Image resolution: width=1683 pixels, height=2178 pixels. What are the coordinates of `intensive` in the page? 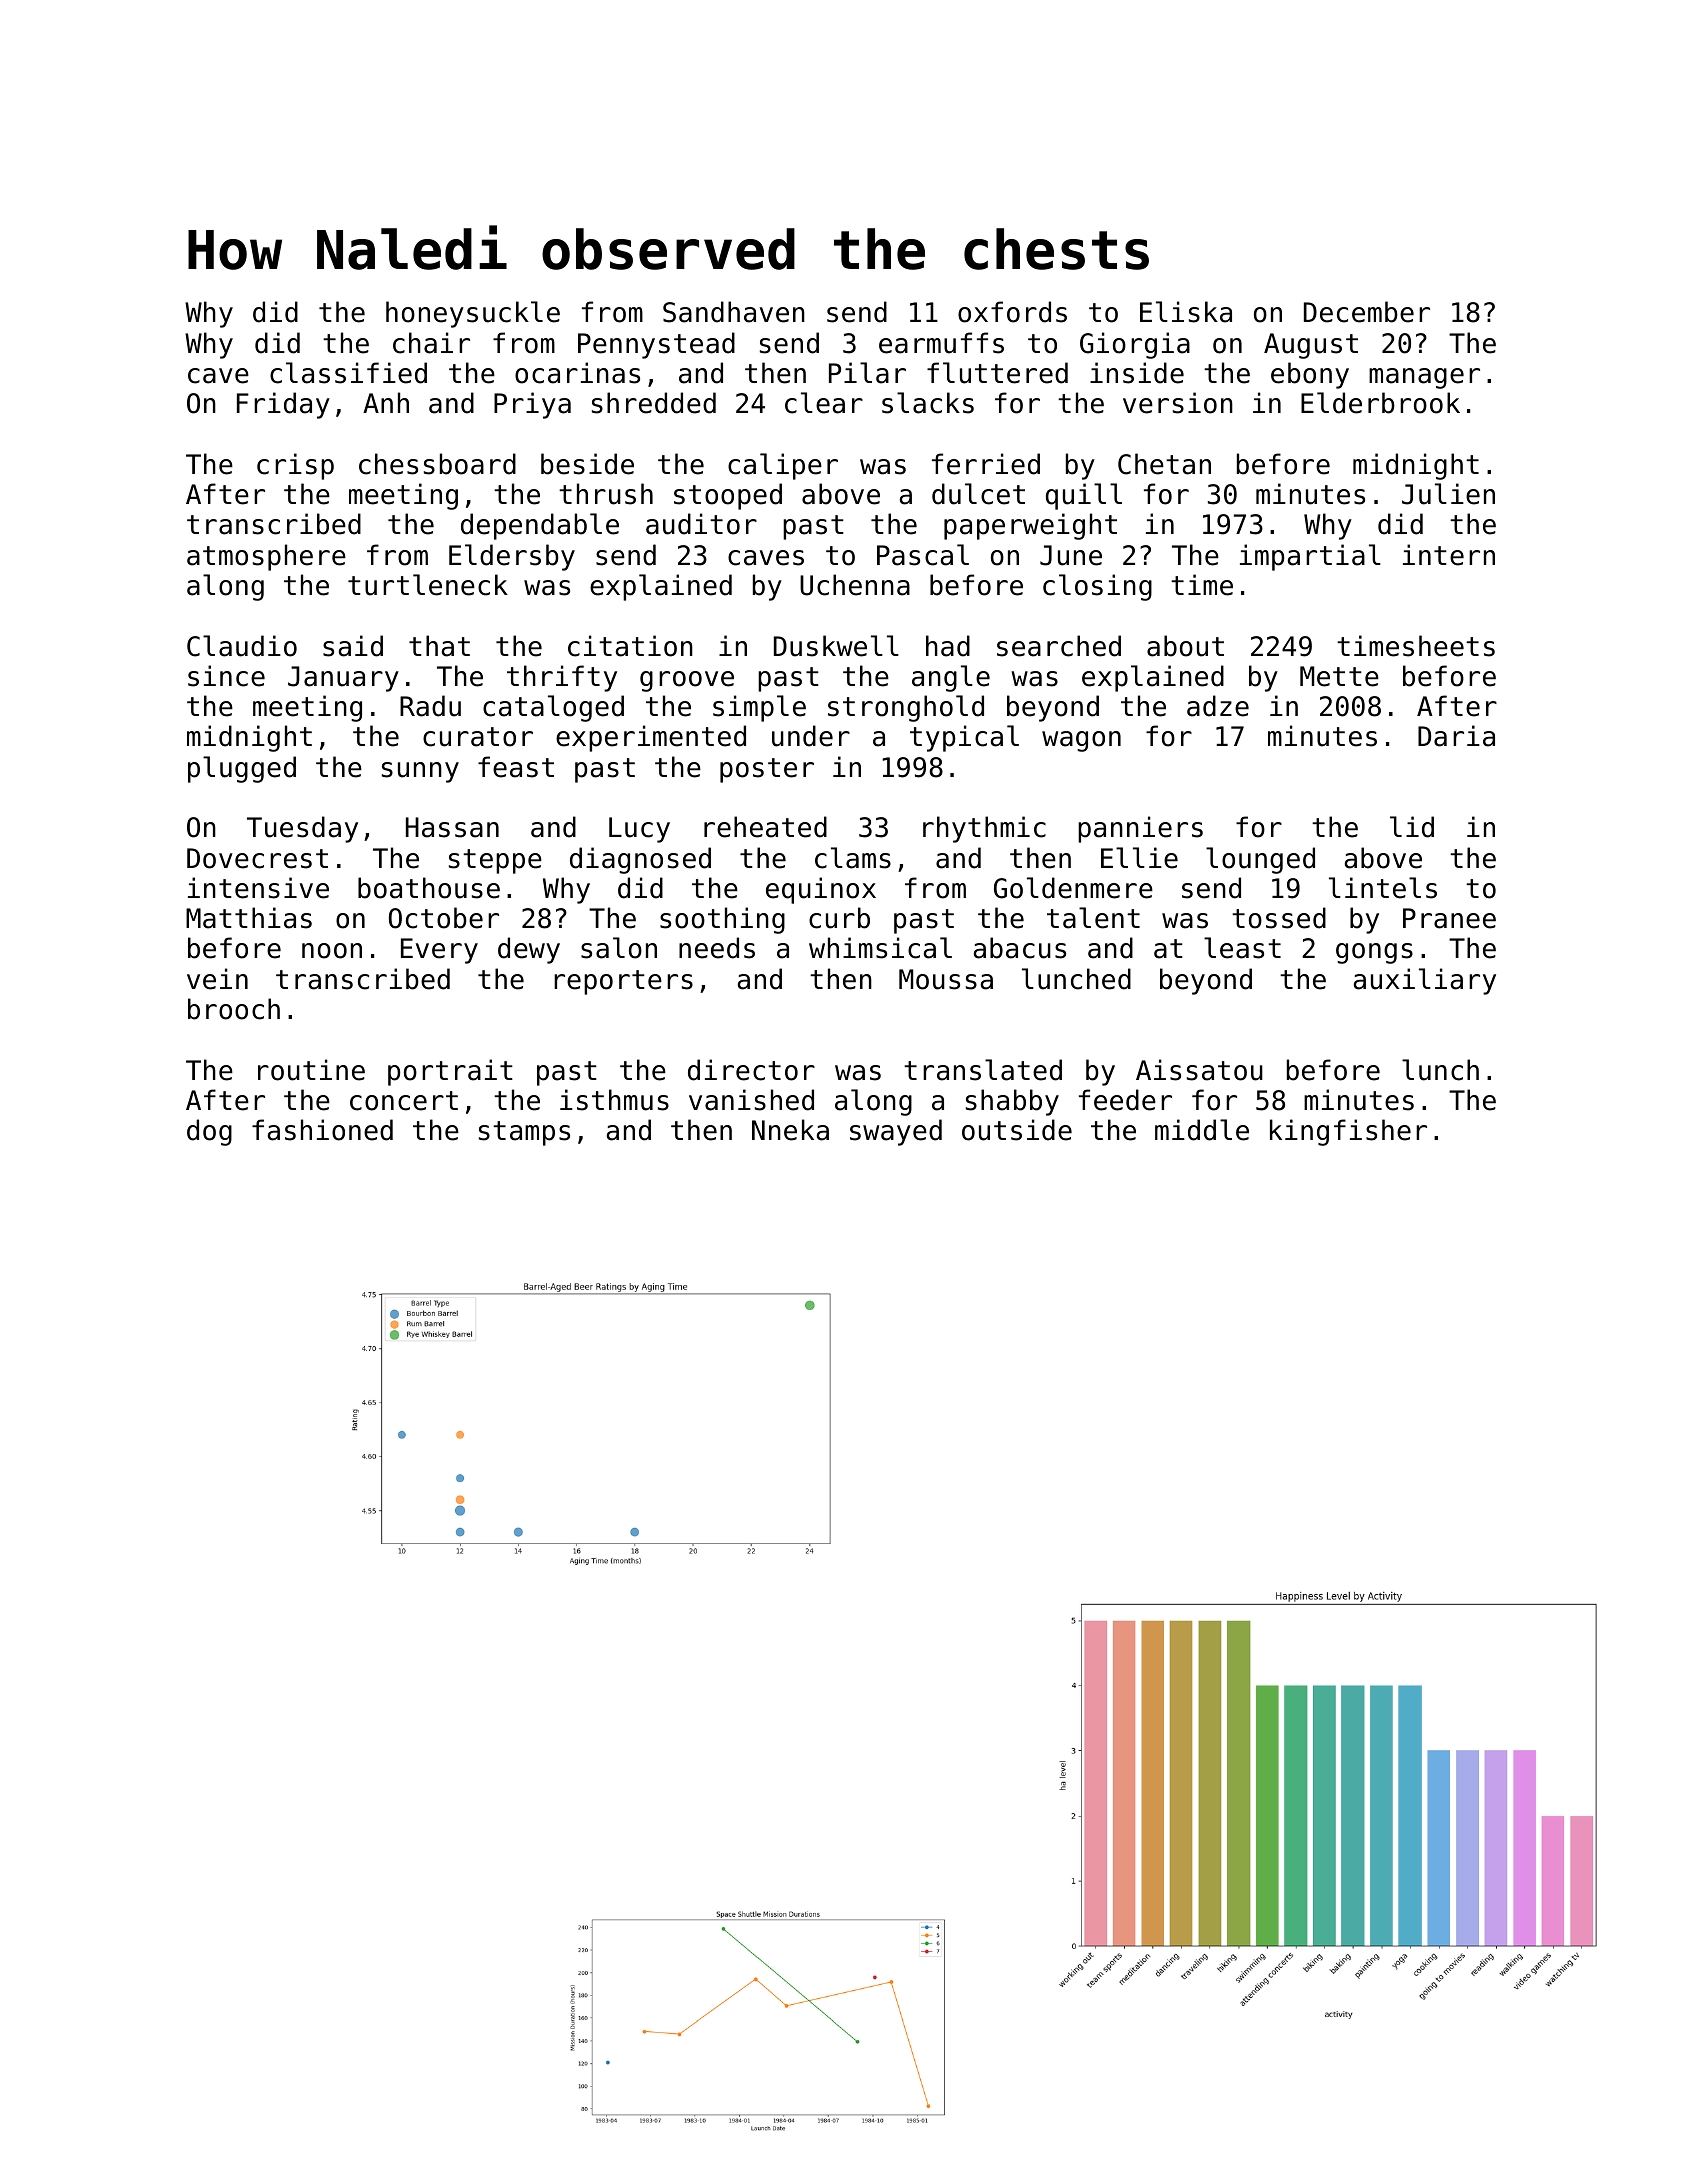 It's located at (258, 888).
